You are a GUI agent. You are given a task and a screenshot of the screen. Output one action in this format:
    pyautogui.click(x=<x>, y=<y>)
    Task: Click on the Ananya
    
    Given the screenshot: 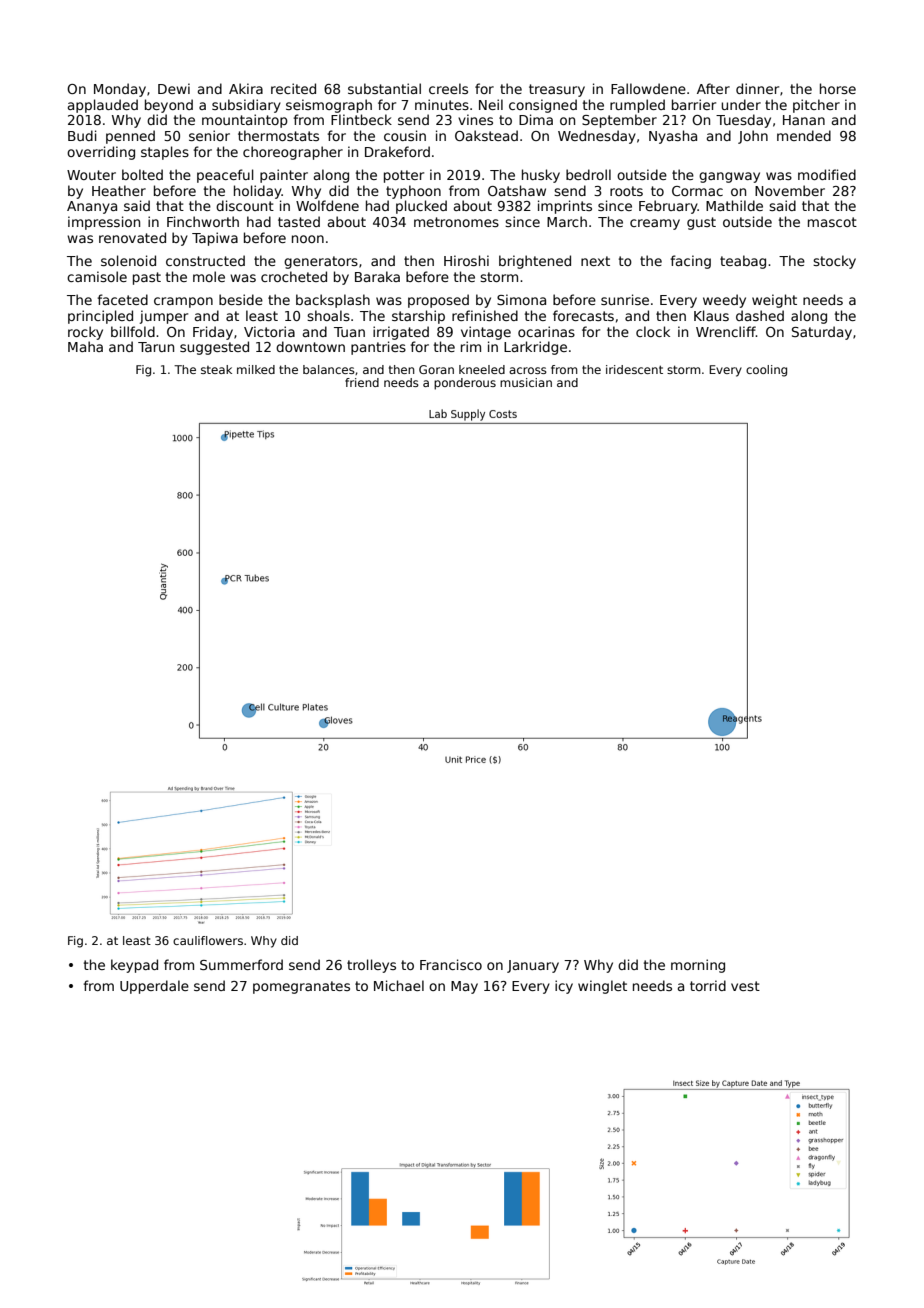 What is the action you would take?
    pyautogui.click(x=92, y=207)
